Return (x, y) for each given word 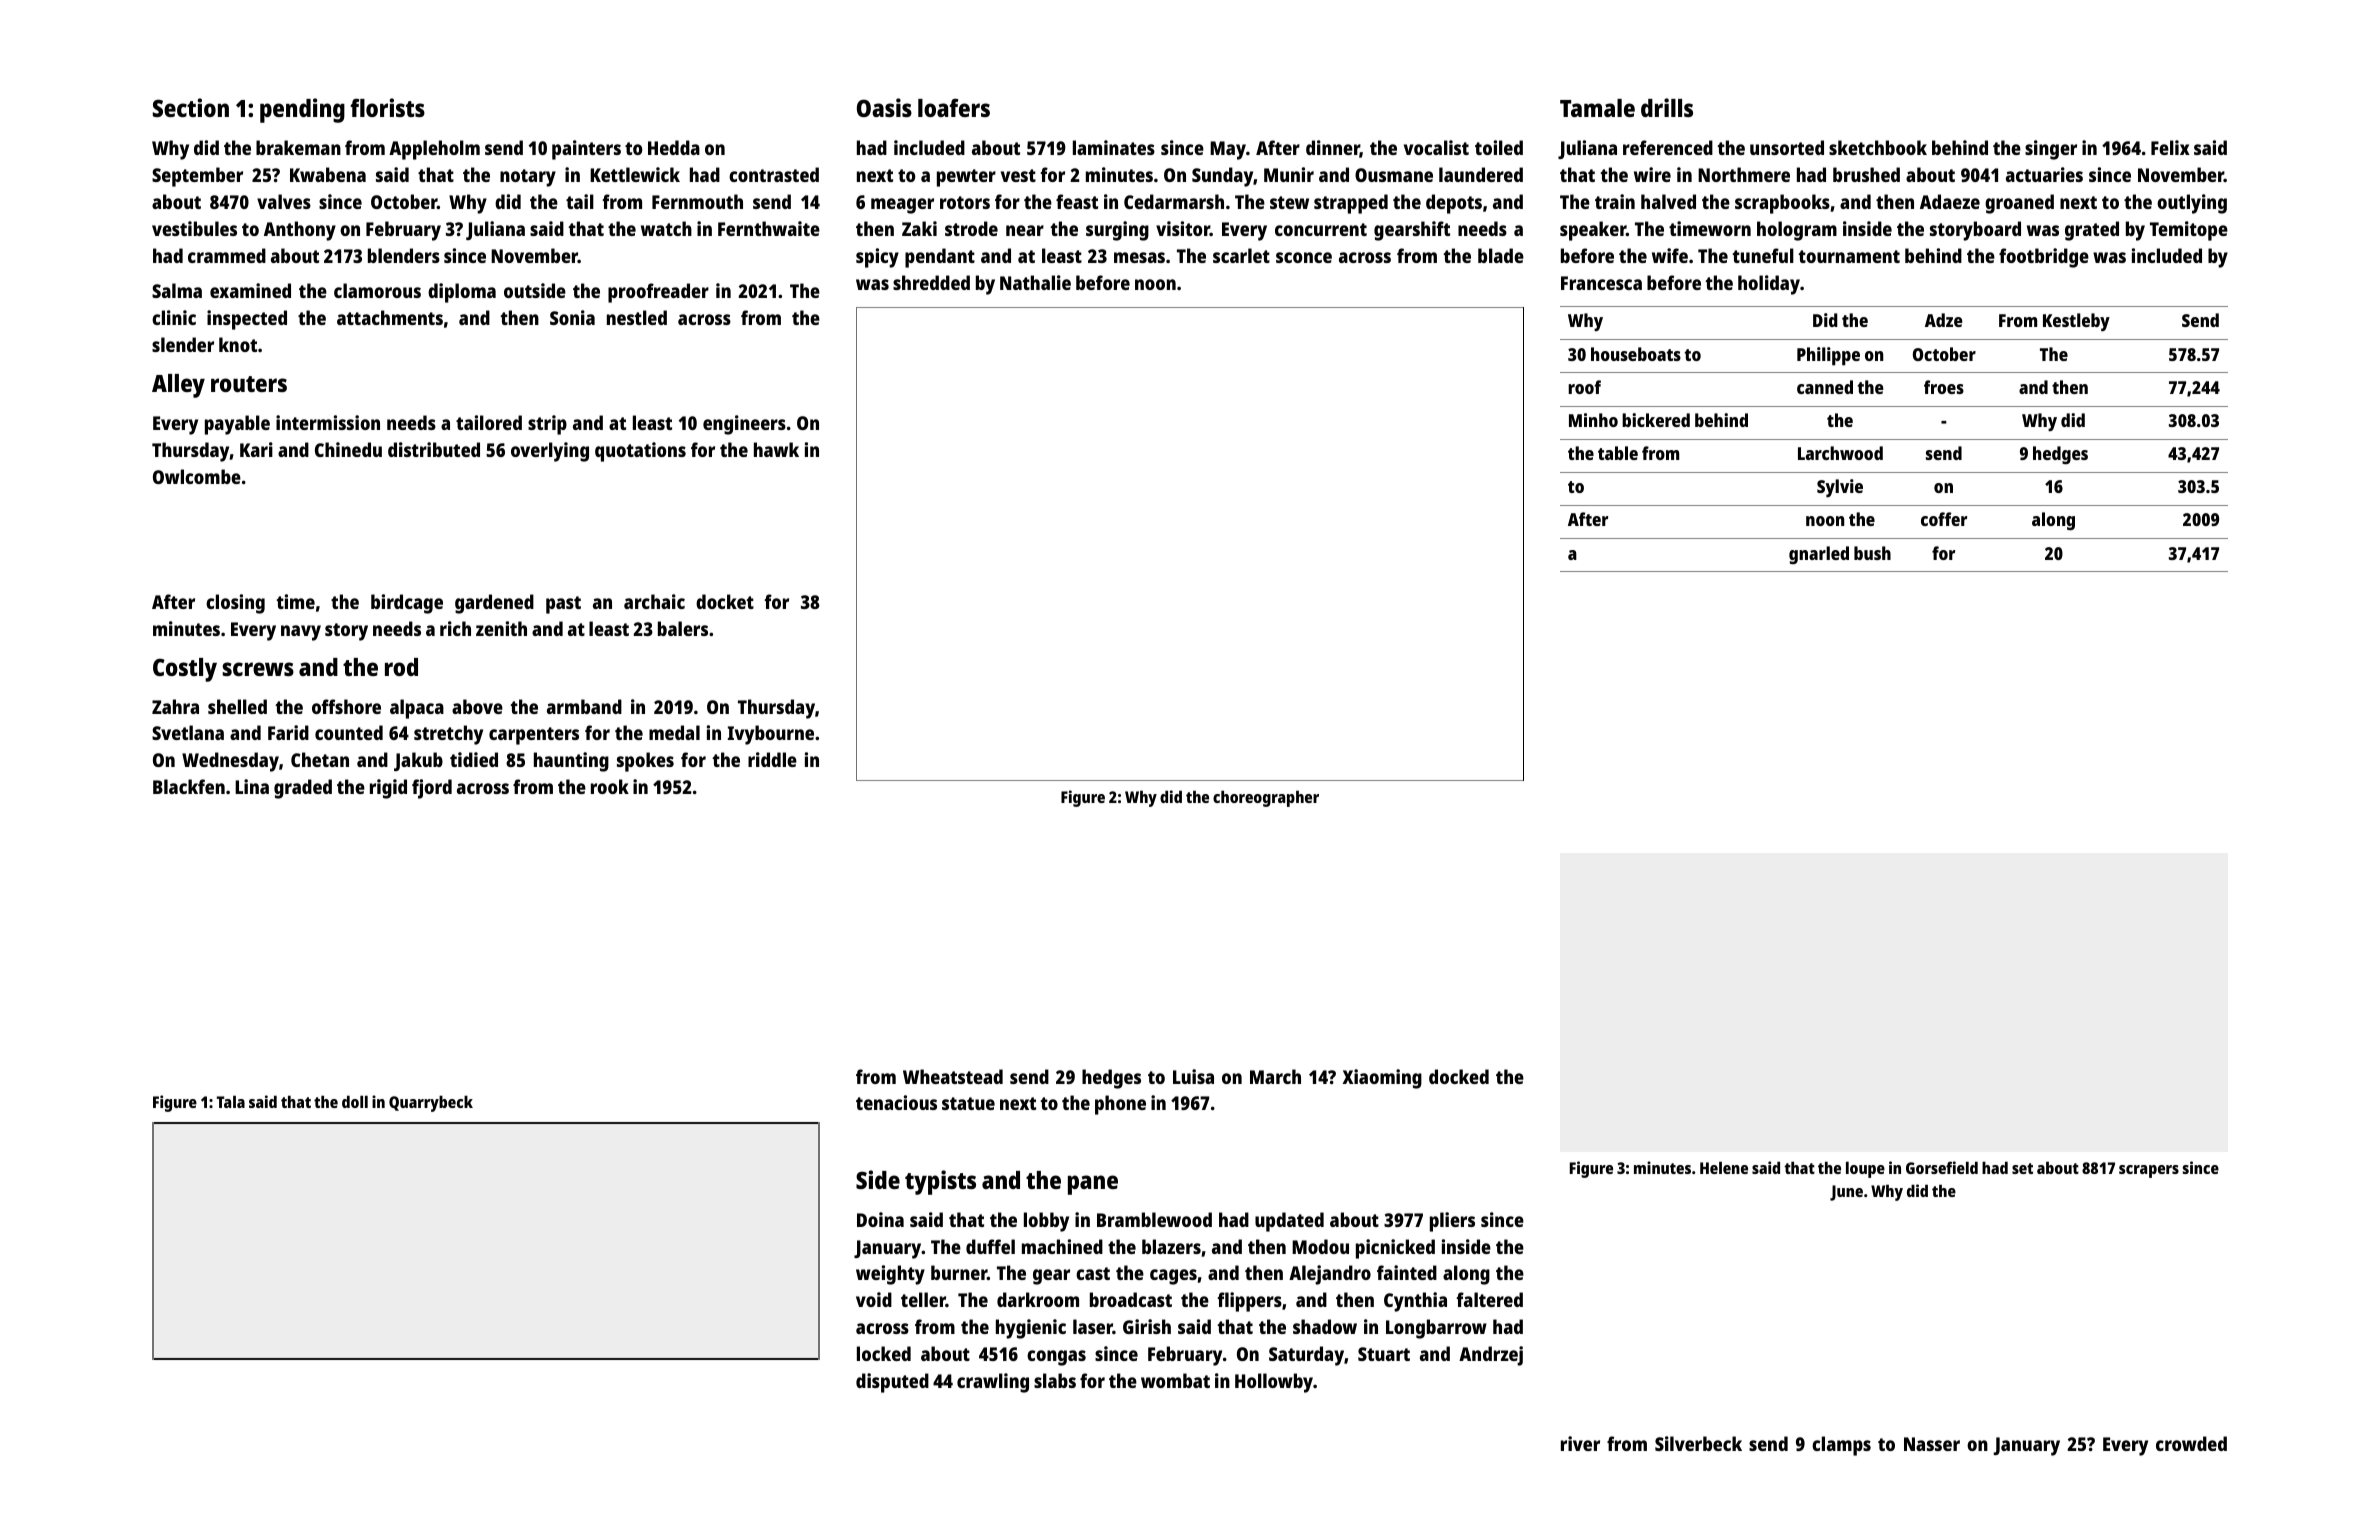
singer (2051, 150)
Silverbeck (1698, 1443)
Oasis (884, 107)
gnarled (1819, 555)
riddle (772, 759)
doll (355, 1101)
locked (884, 1353)
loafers (954, 107)
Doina (880, 1219)
